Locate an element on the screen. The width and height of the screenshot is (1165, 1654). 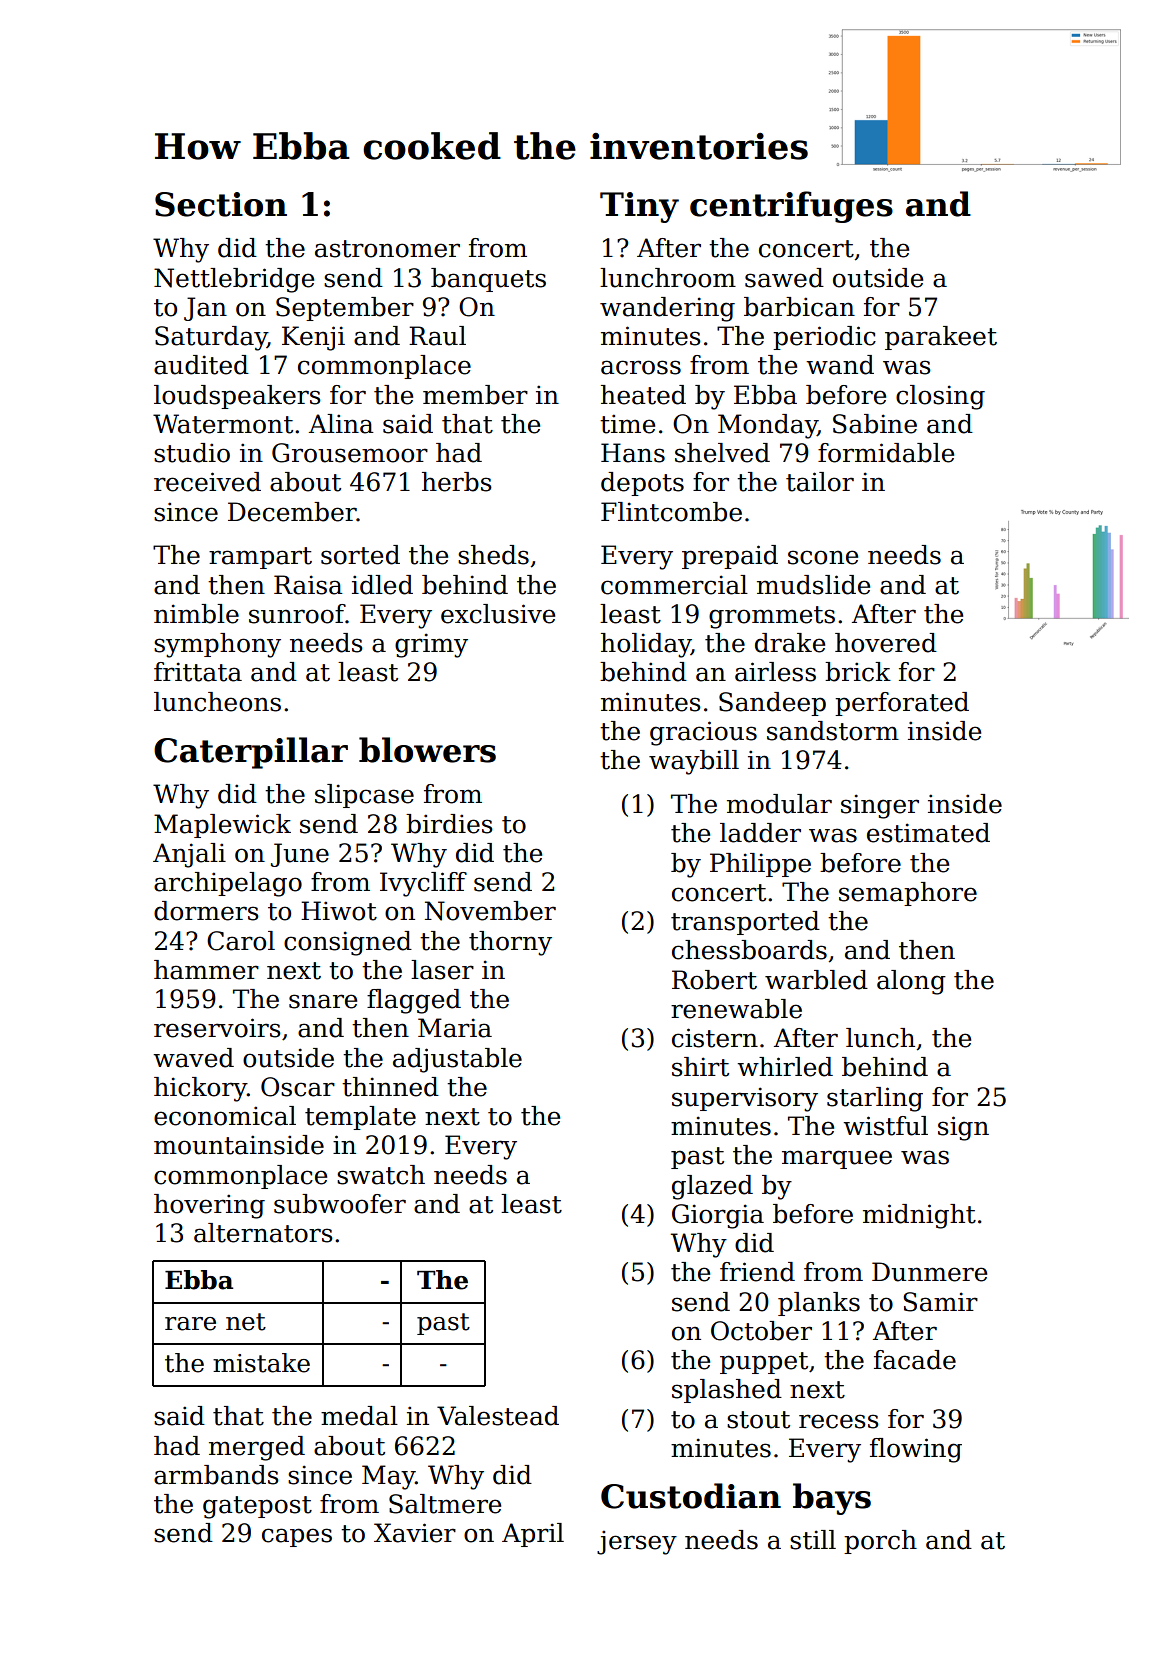
astronomer is located at coordinates (387, 249).
